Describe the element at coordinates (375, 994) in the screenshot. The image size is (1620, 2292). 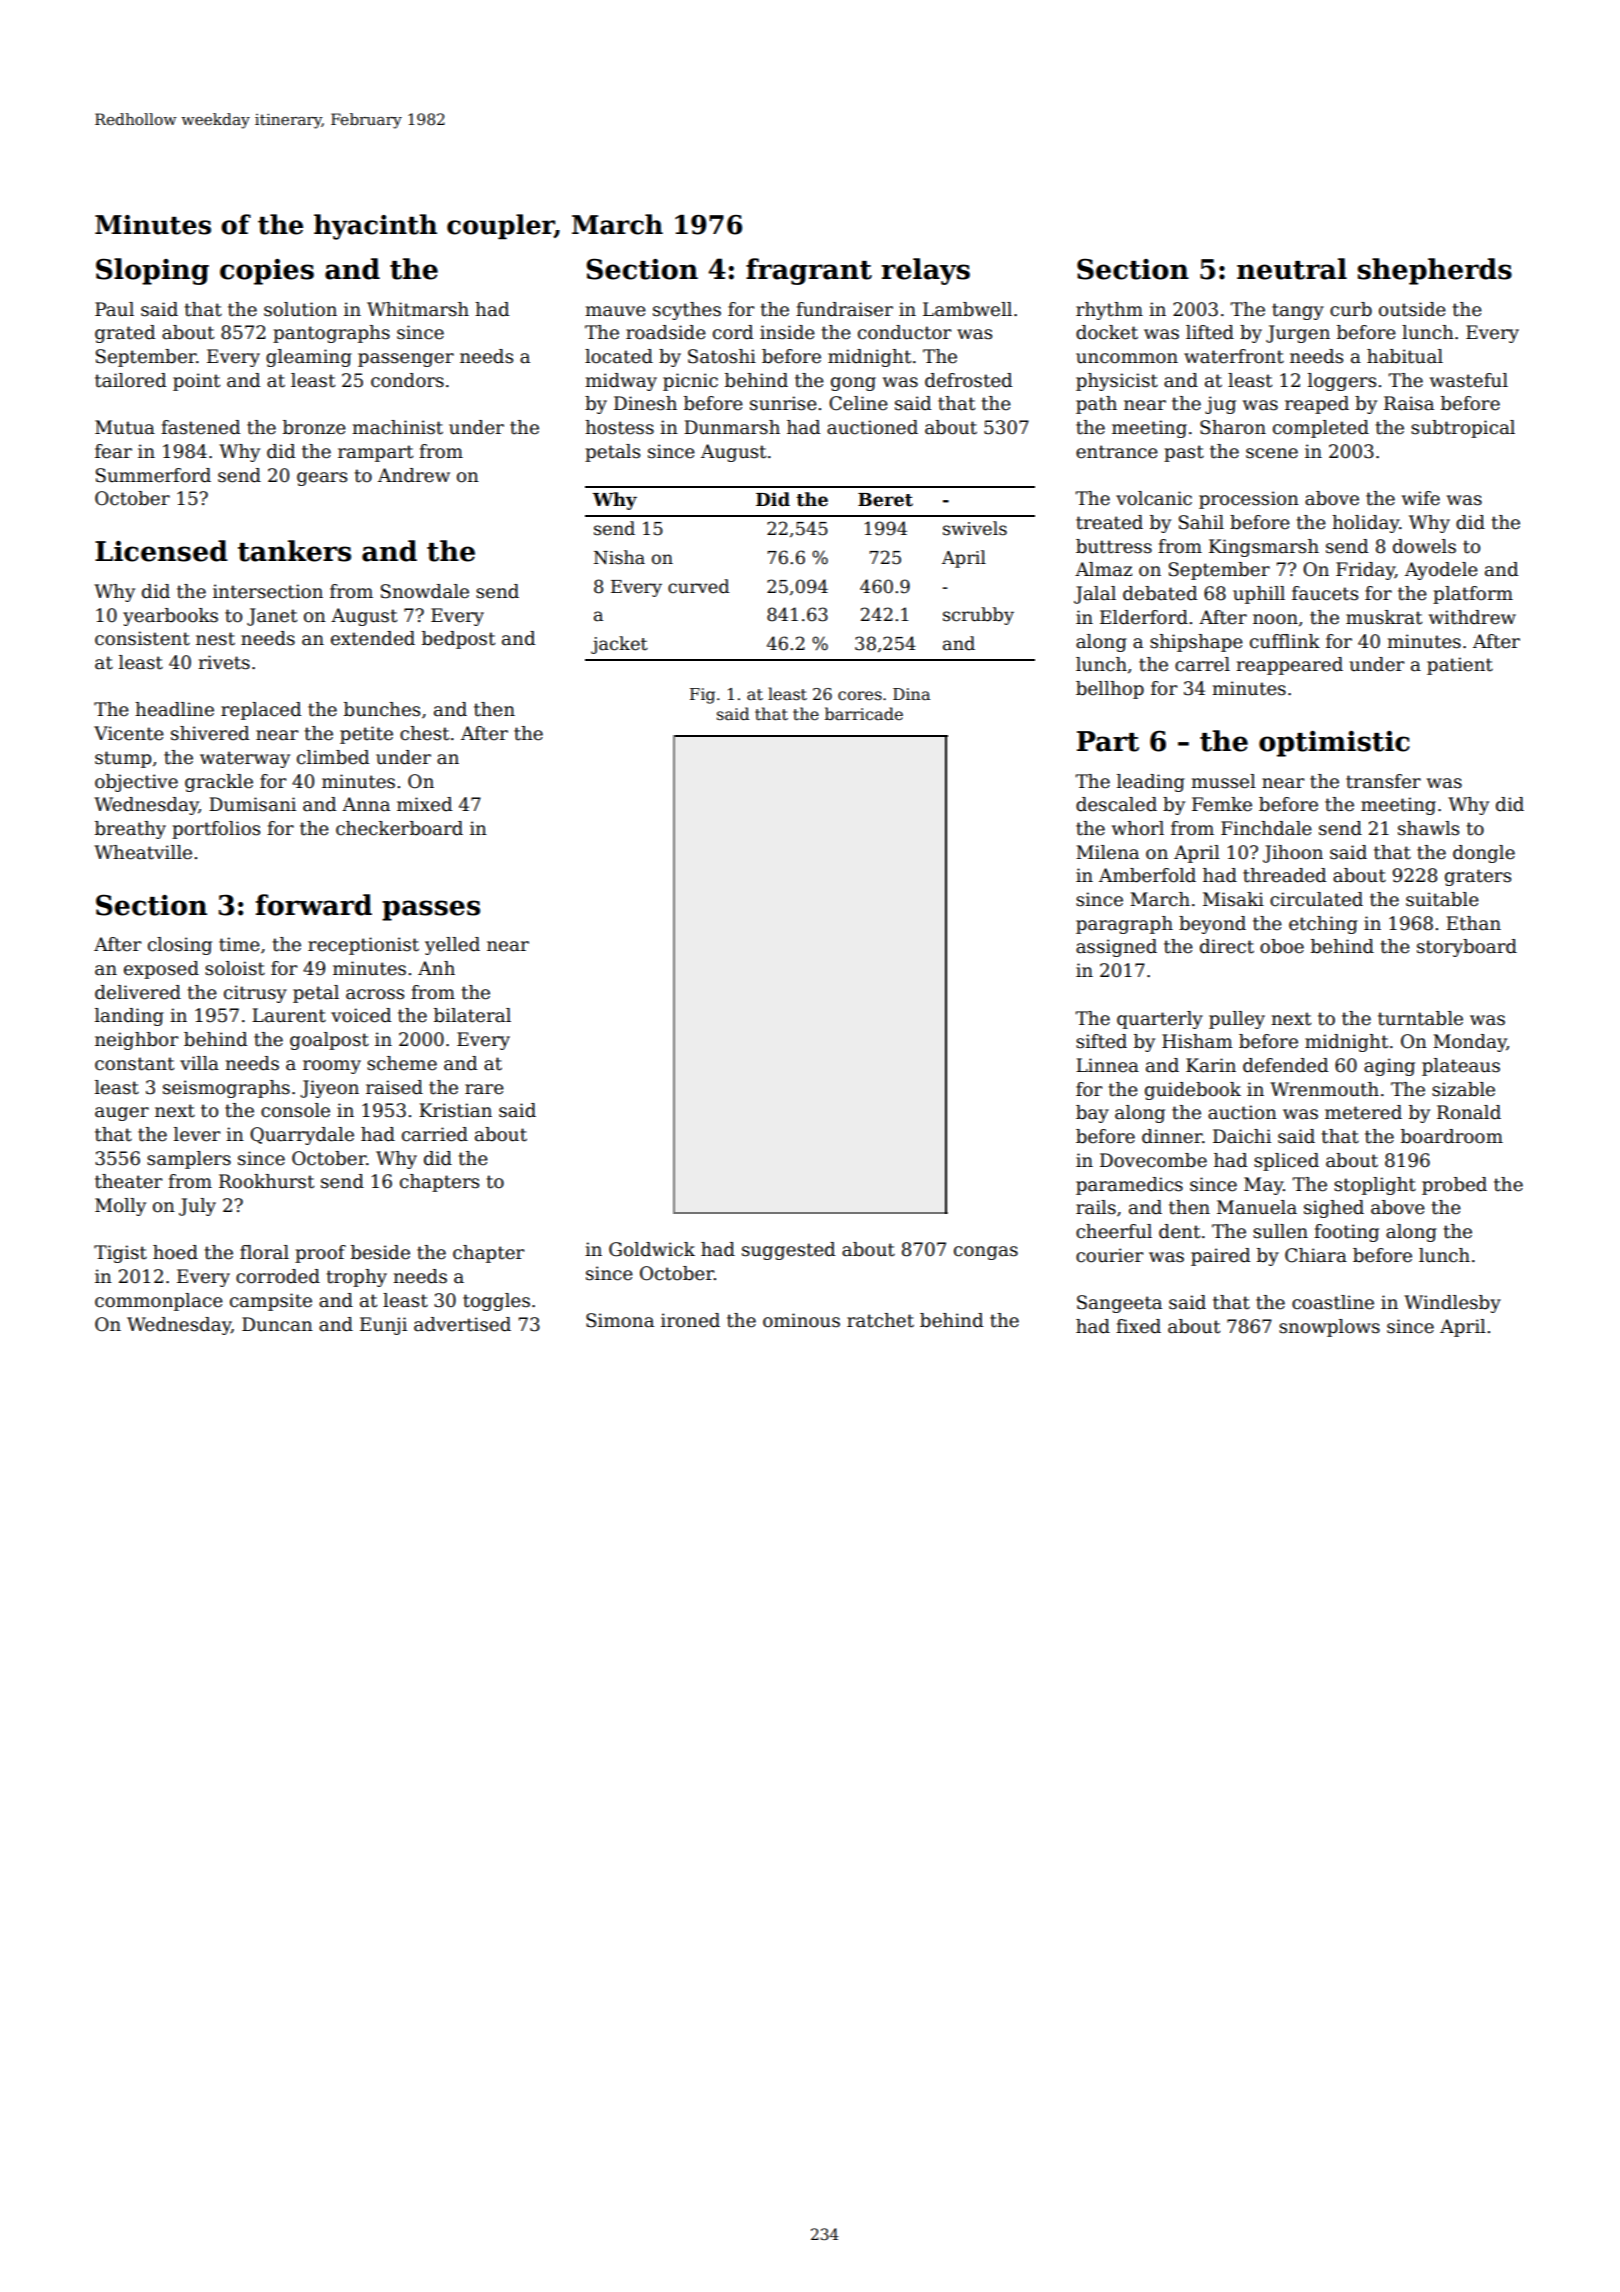
I see `across` at that location.
